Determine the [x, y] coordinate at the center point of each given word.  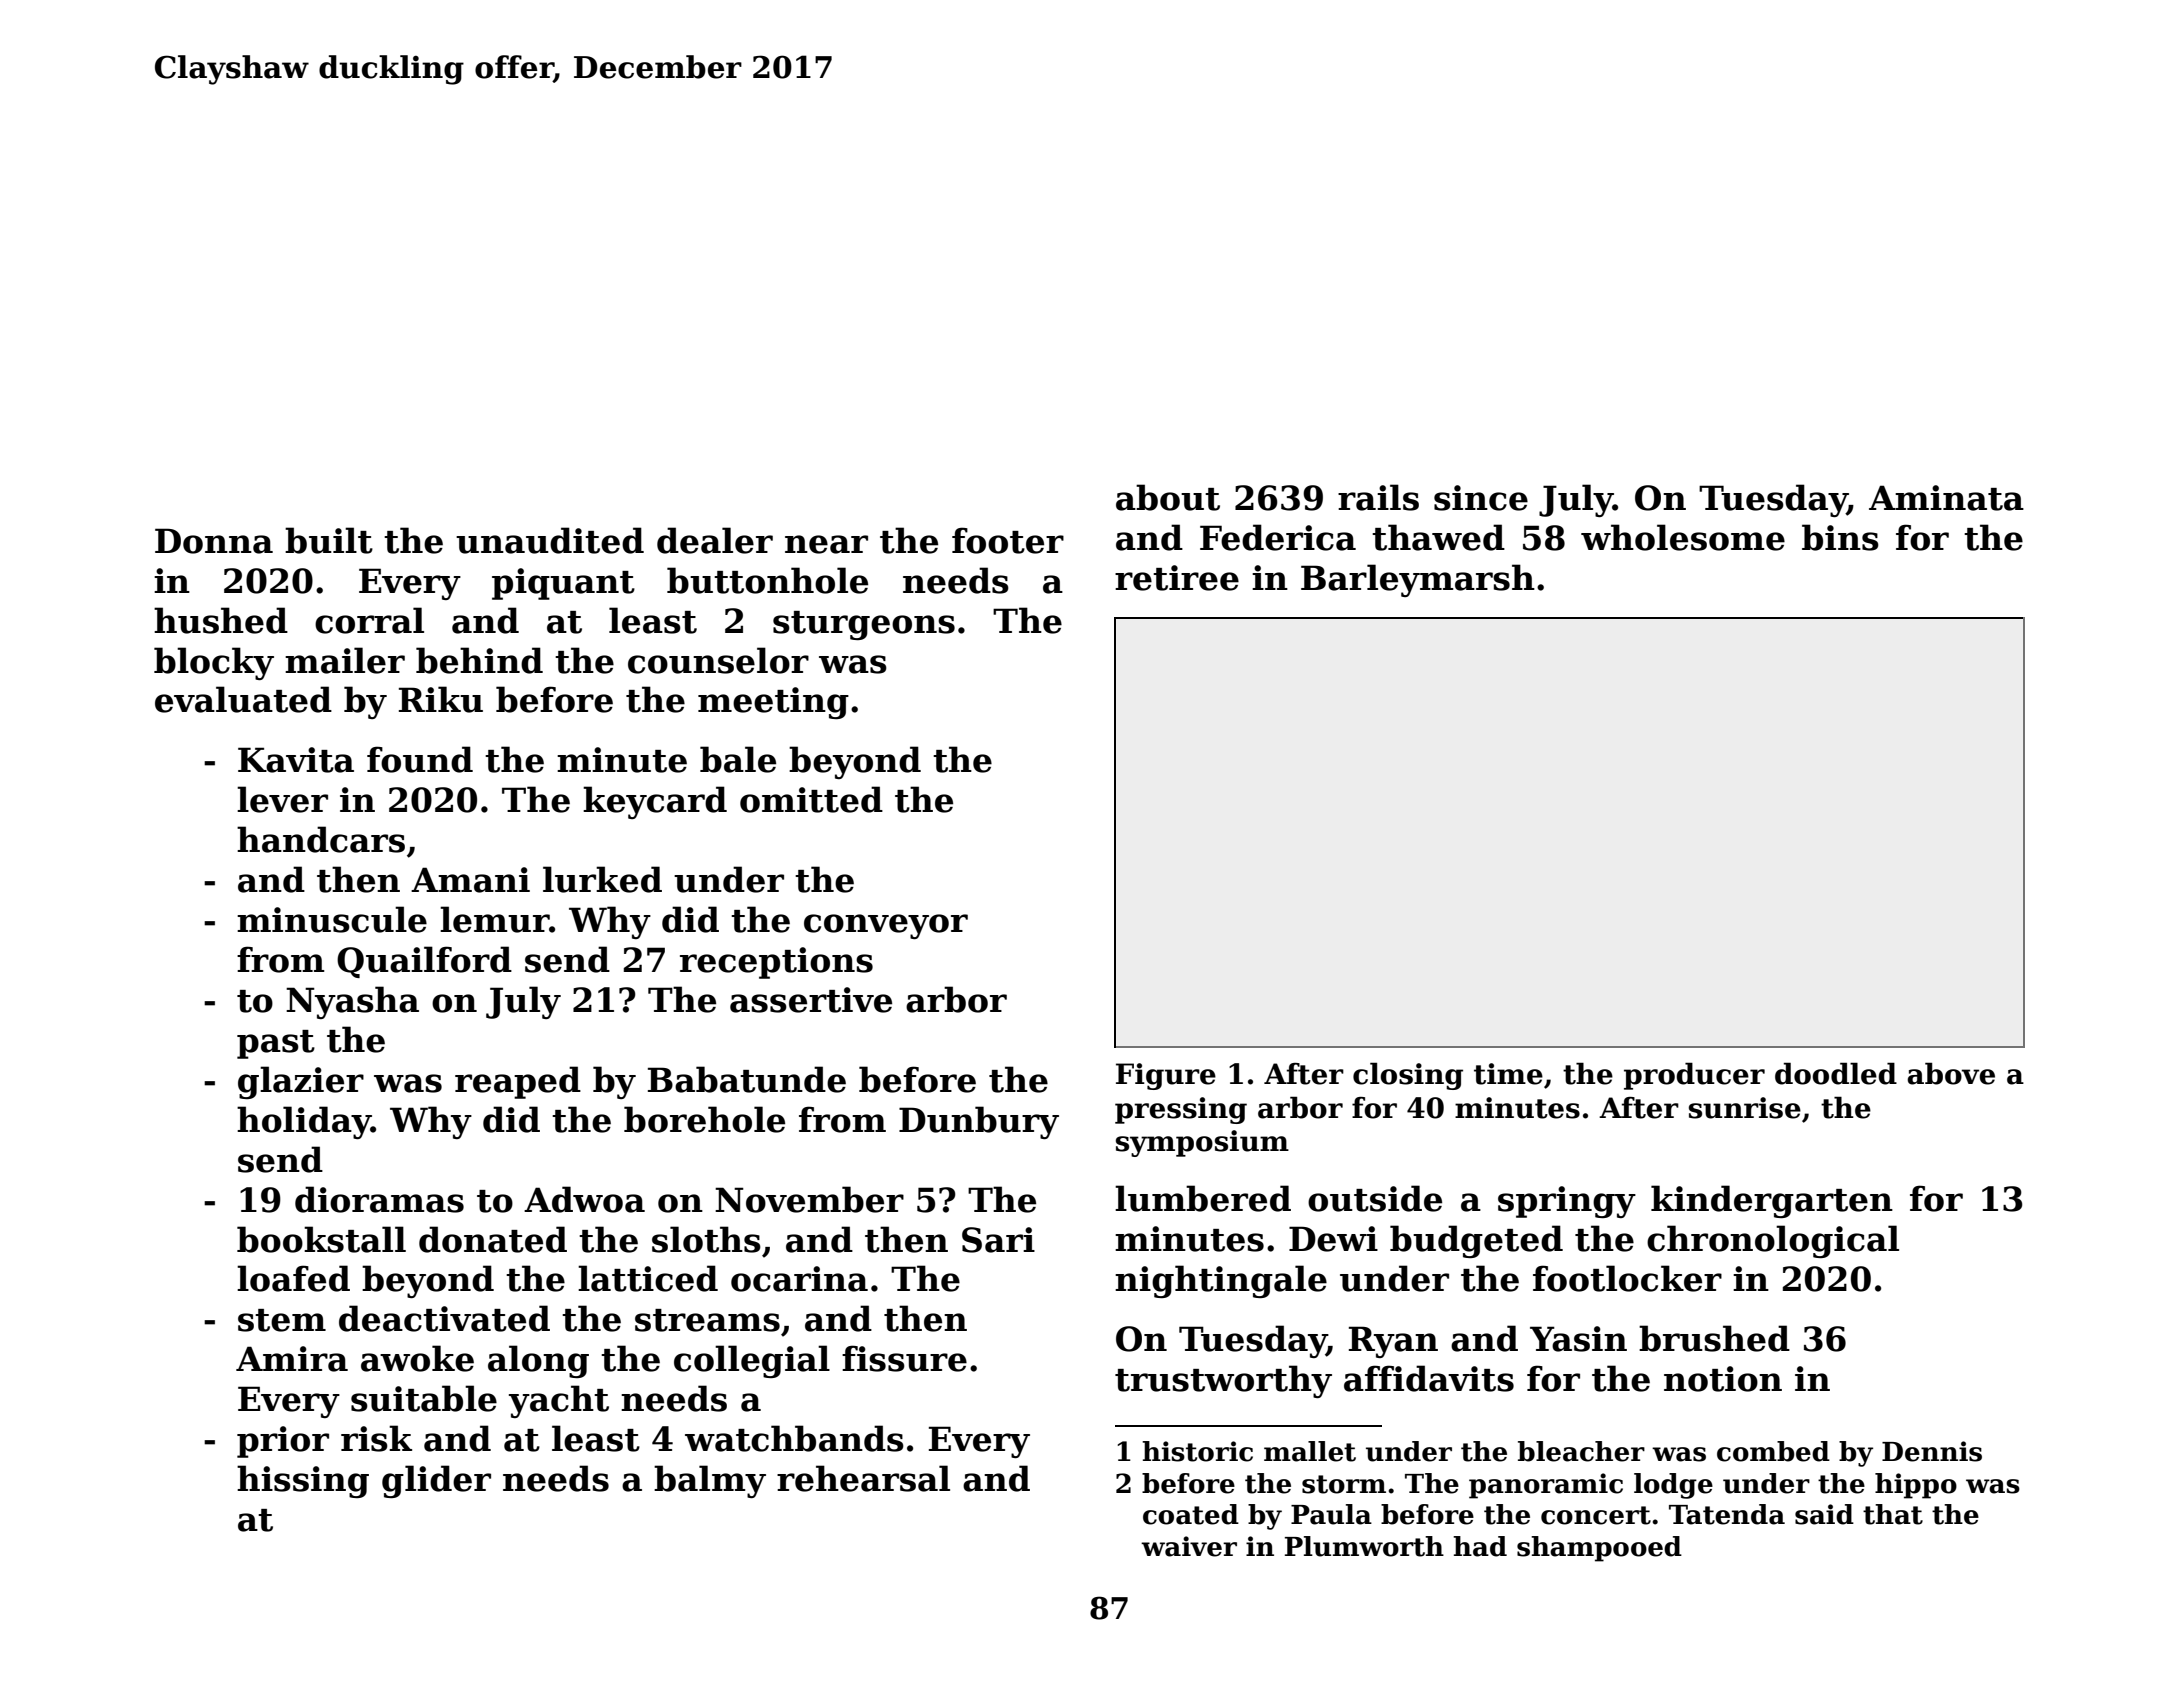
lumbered [1203, 1198]
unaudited [550, 540]
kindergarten [1772, 1201]
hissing [303, 1481]
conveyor [886, 926]
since [1481, 498]
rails [1378, 497]
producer [1694, 1076]
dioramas [379, 1199]
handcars [321, 839]
